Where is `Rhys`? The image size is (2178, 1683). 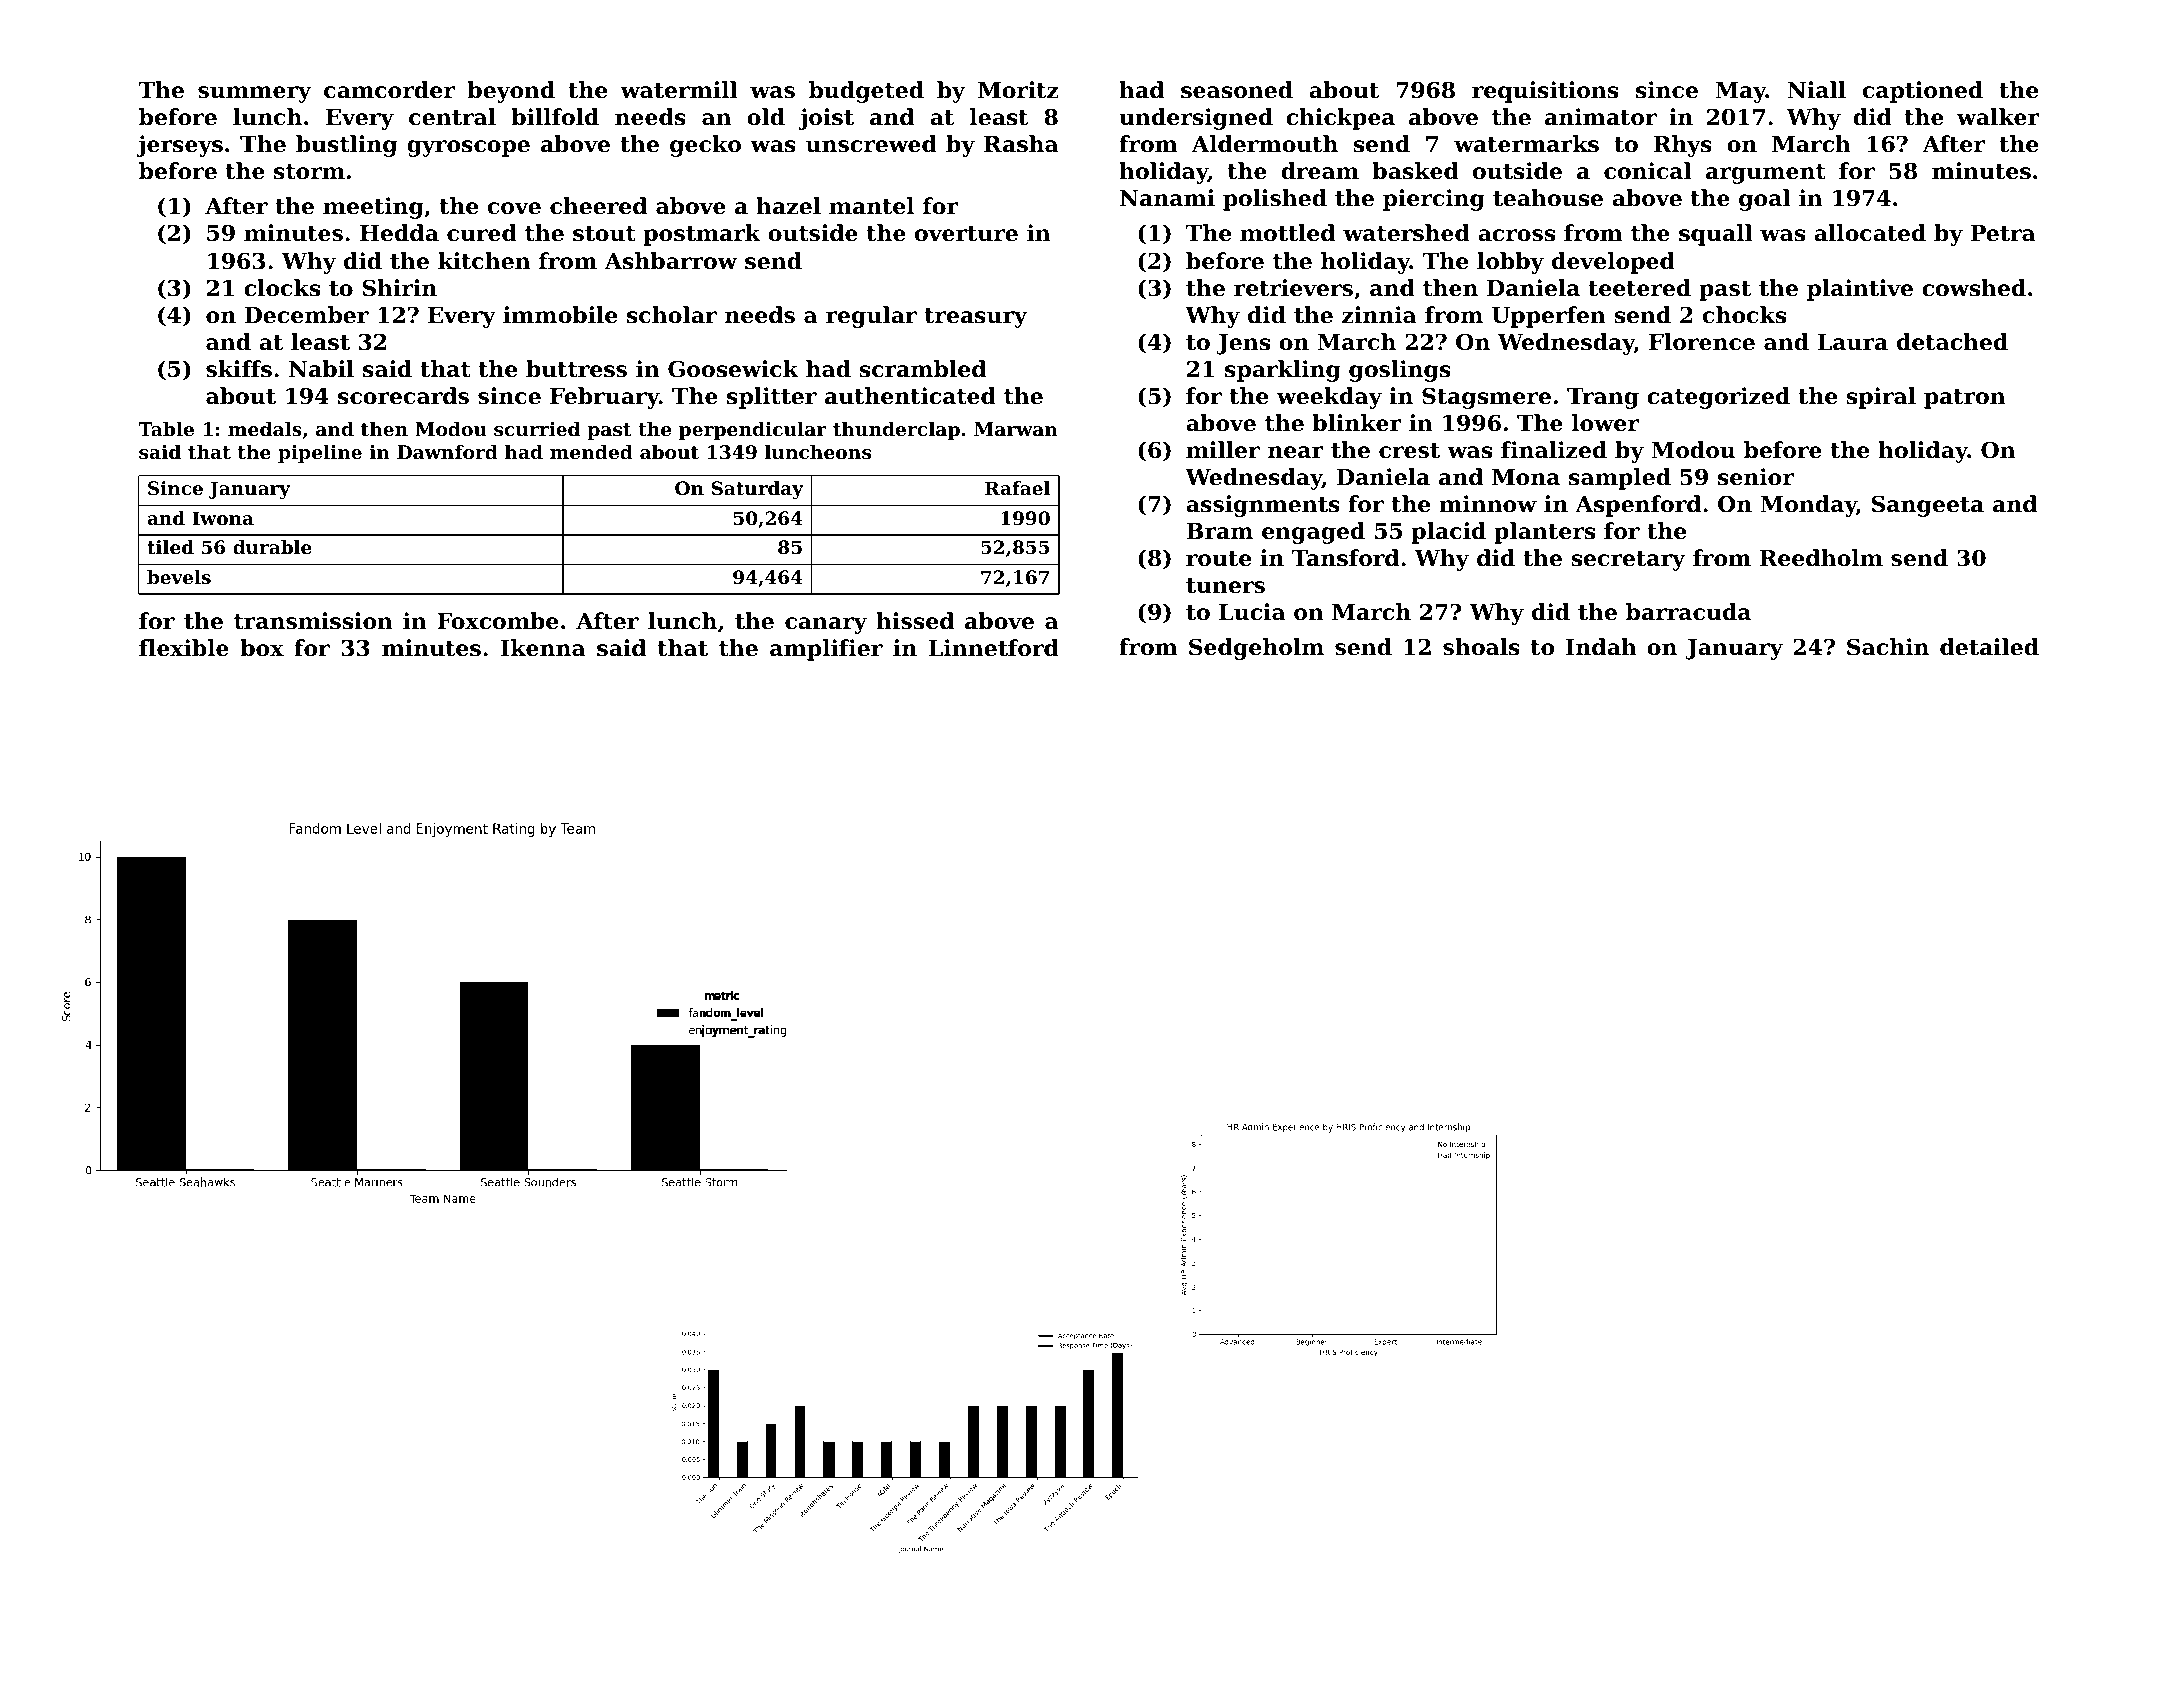
Rhys is located at coordinates (1683, 146).
